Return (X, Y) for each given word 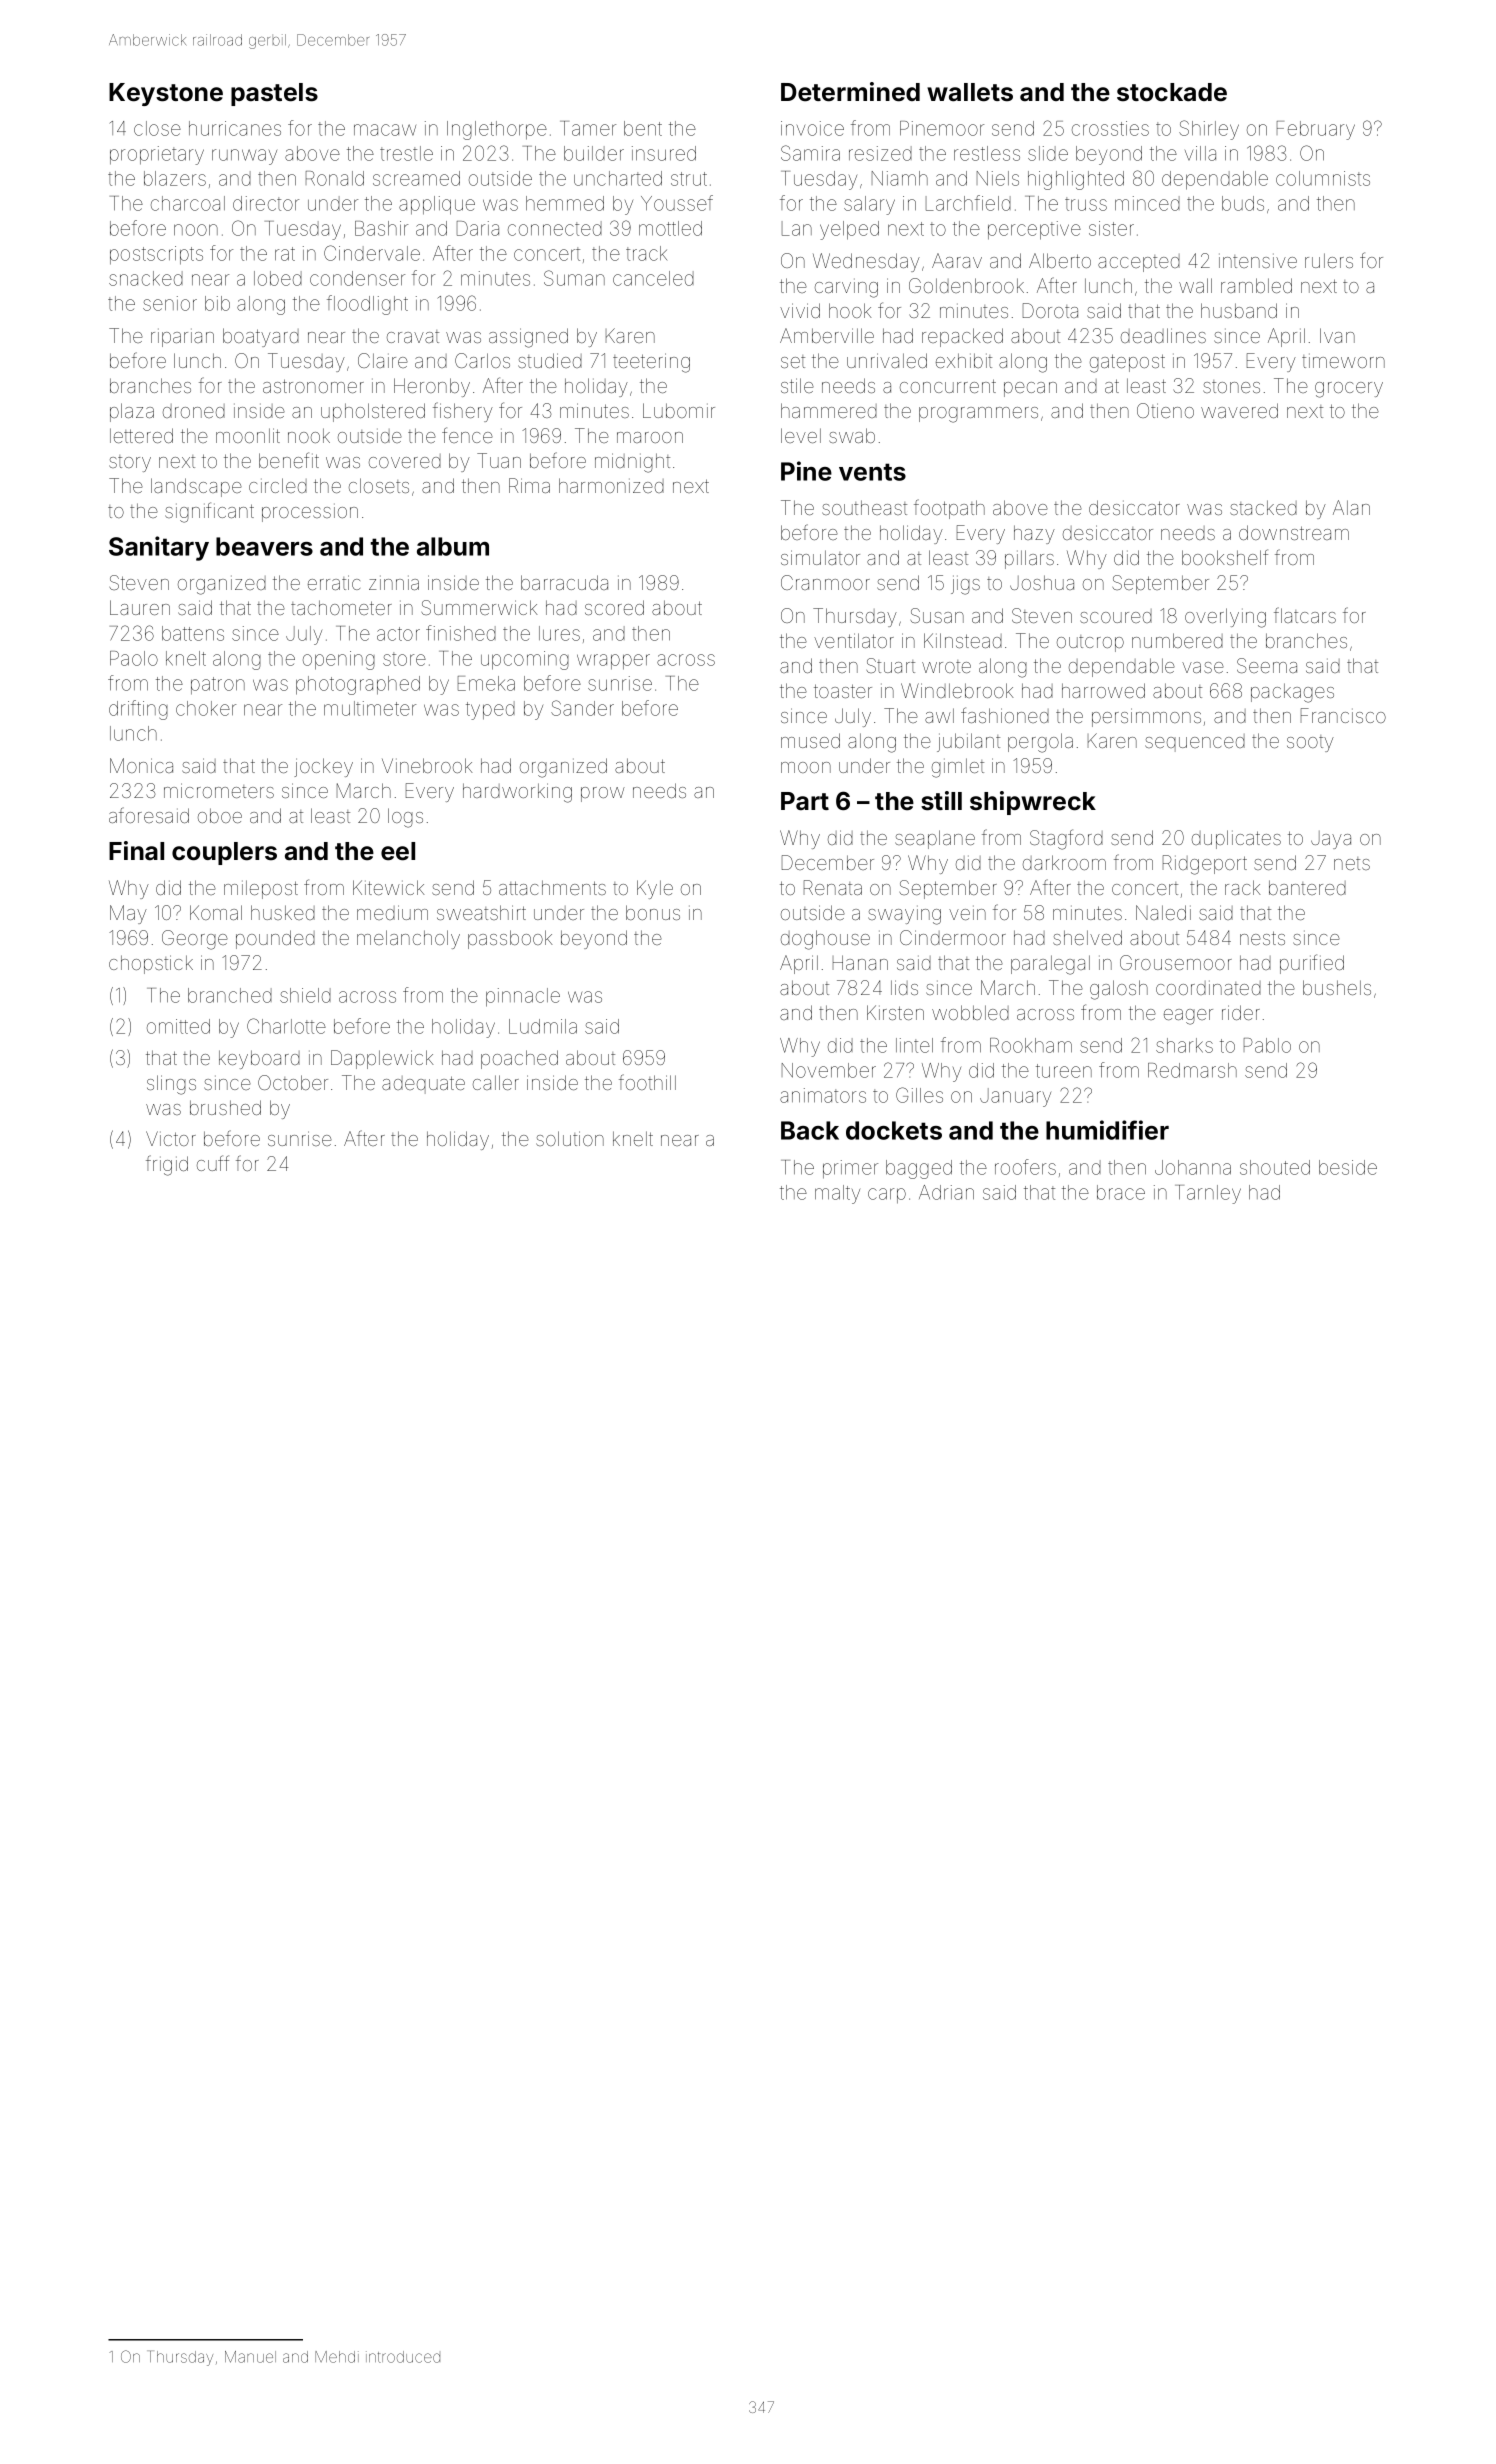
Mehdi (337, 2357)
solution (570, 1138)
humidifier (1107, 1130)
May (128, 914)
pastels (274, 94)
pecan (1030, 389)
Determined (850, 92)
